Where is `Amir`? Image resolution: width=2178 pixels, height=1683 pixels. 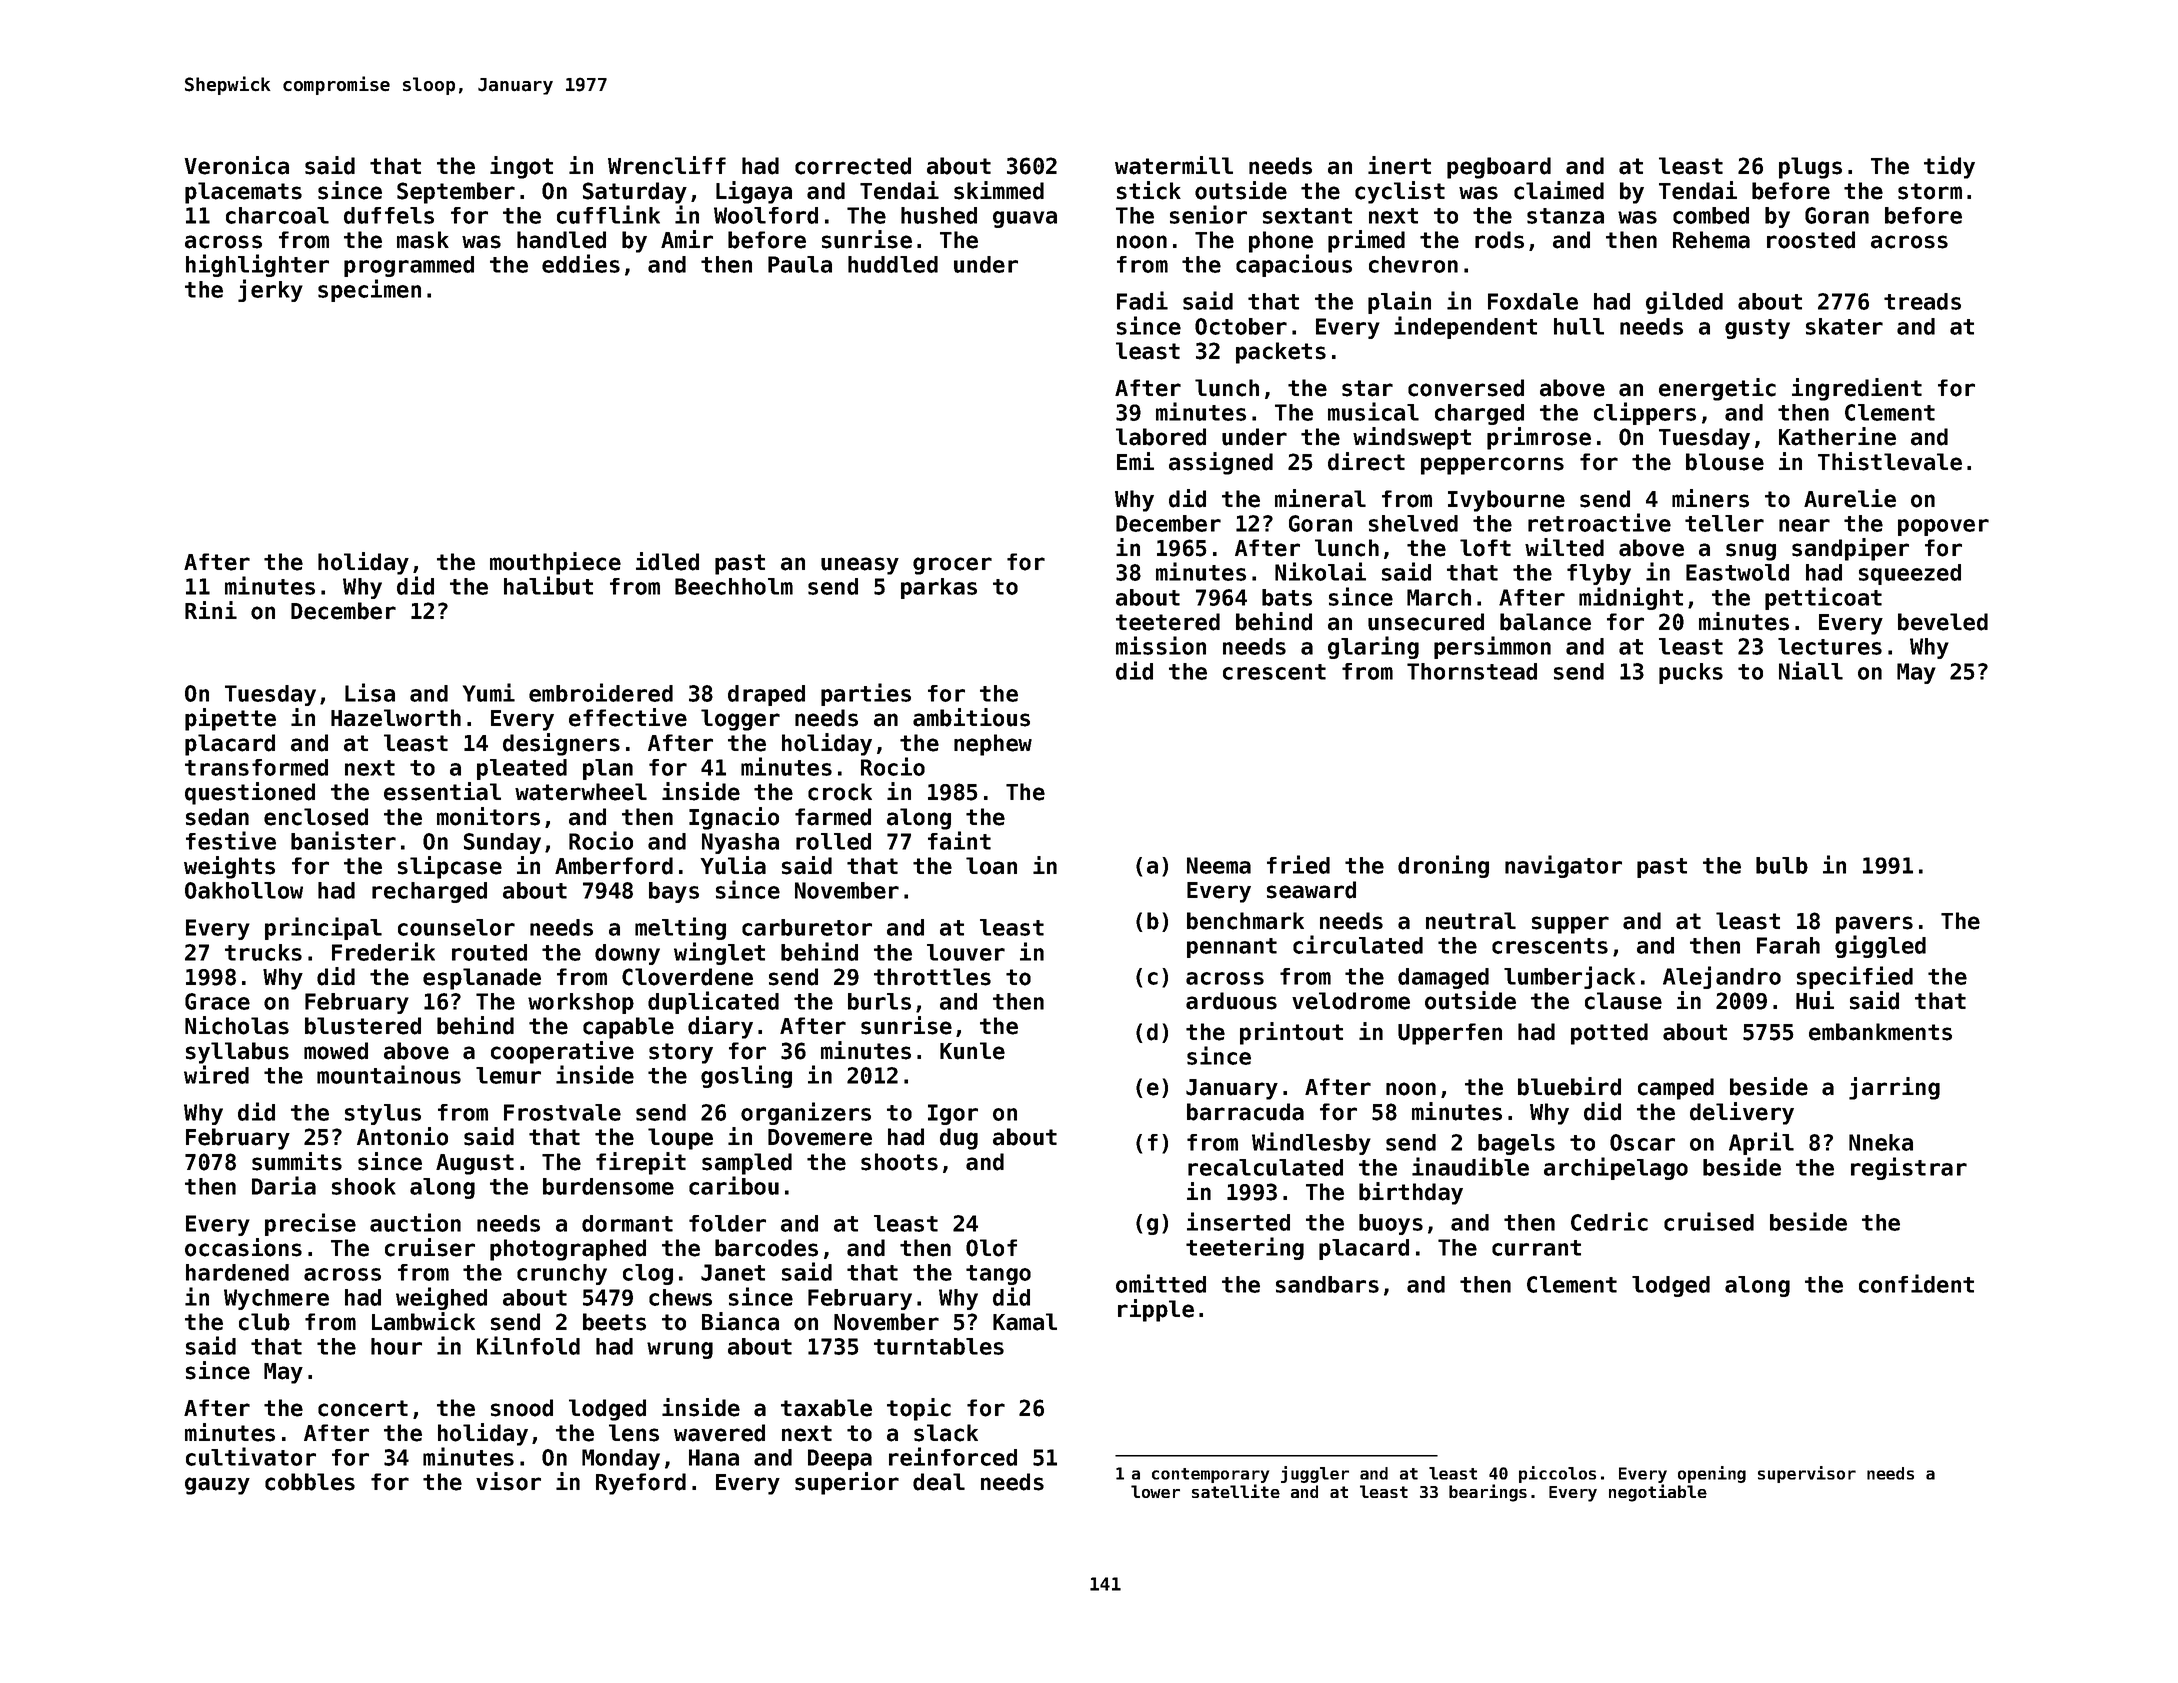 Amir is located at coordinates (687, 239).
